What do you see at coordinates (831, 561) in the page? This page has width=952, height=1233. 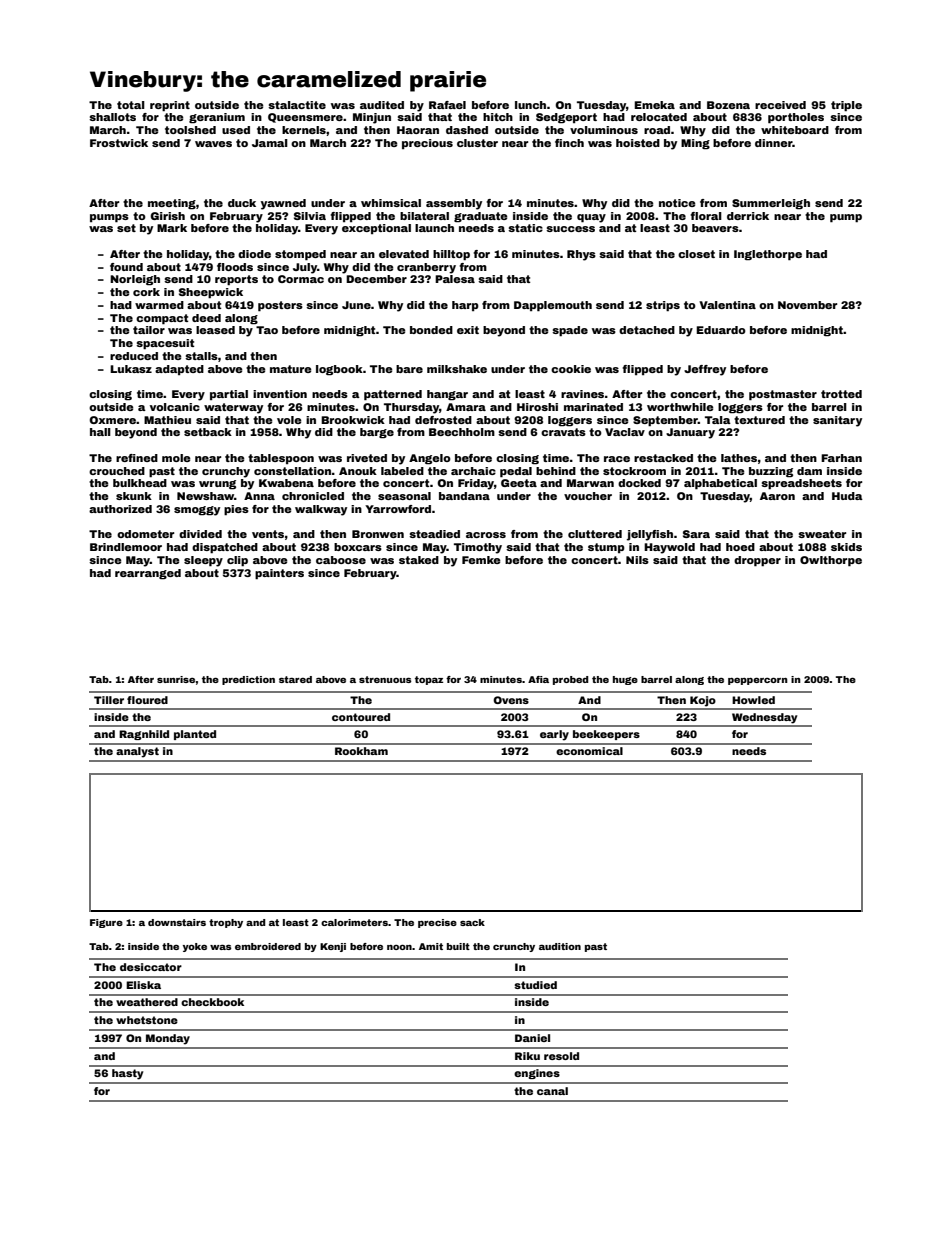 I see `Owlthorpe` at bounding box center [831, 561].
